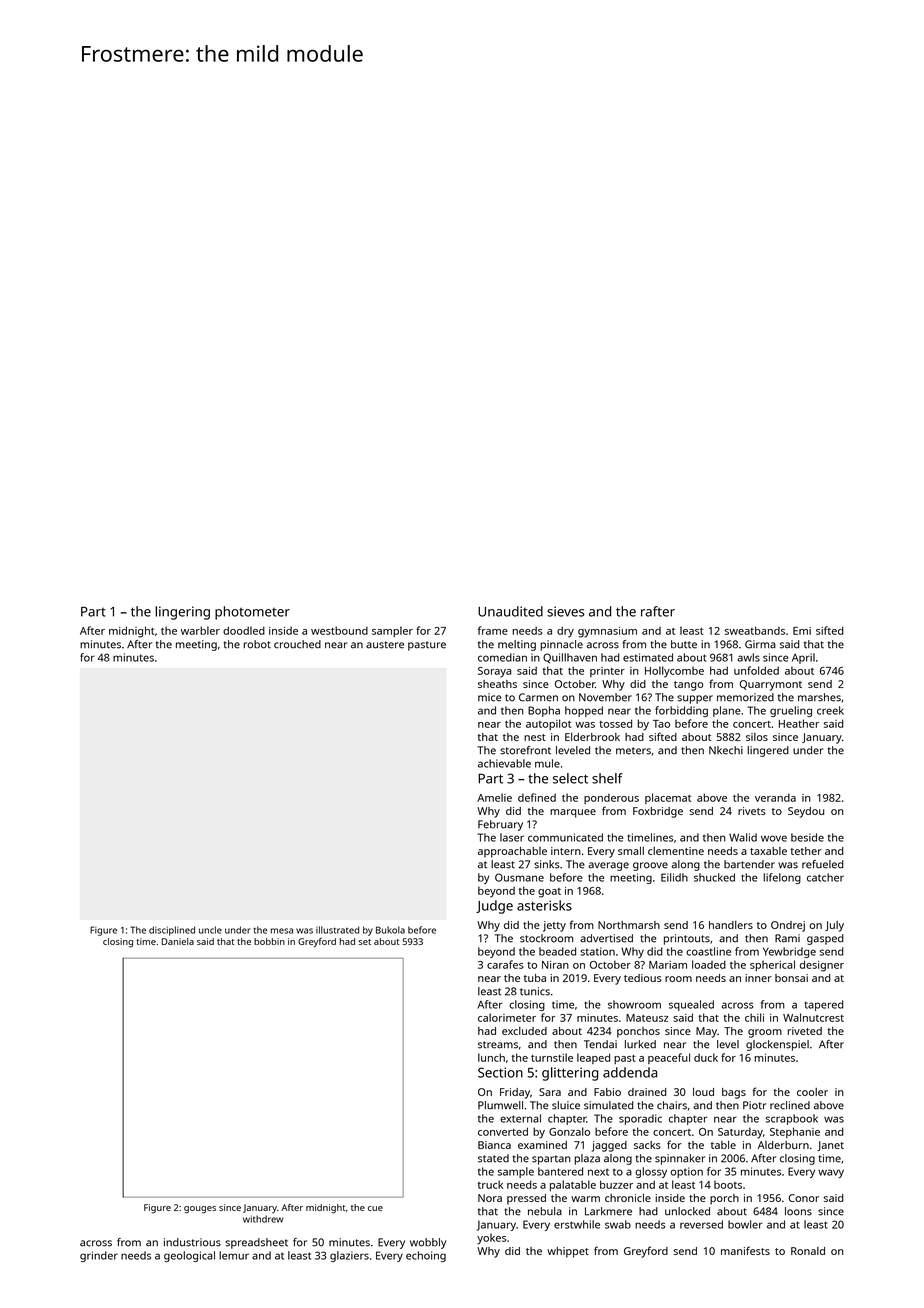  What do you see at coordinates (200, 1210) in the image?
I see `gouges` at bounding box center [200, 1210].
